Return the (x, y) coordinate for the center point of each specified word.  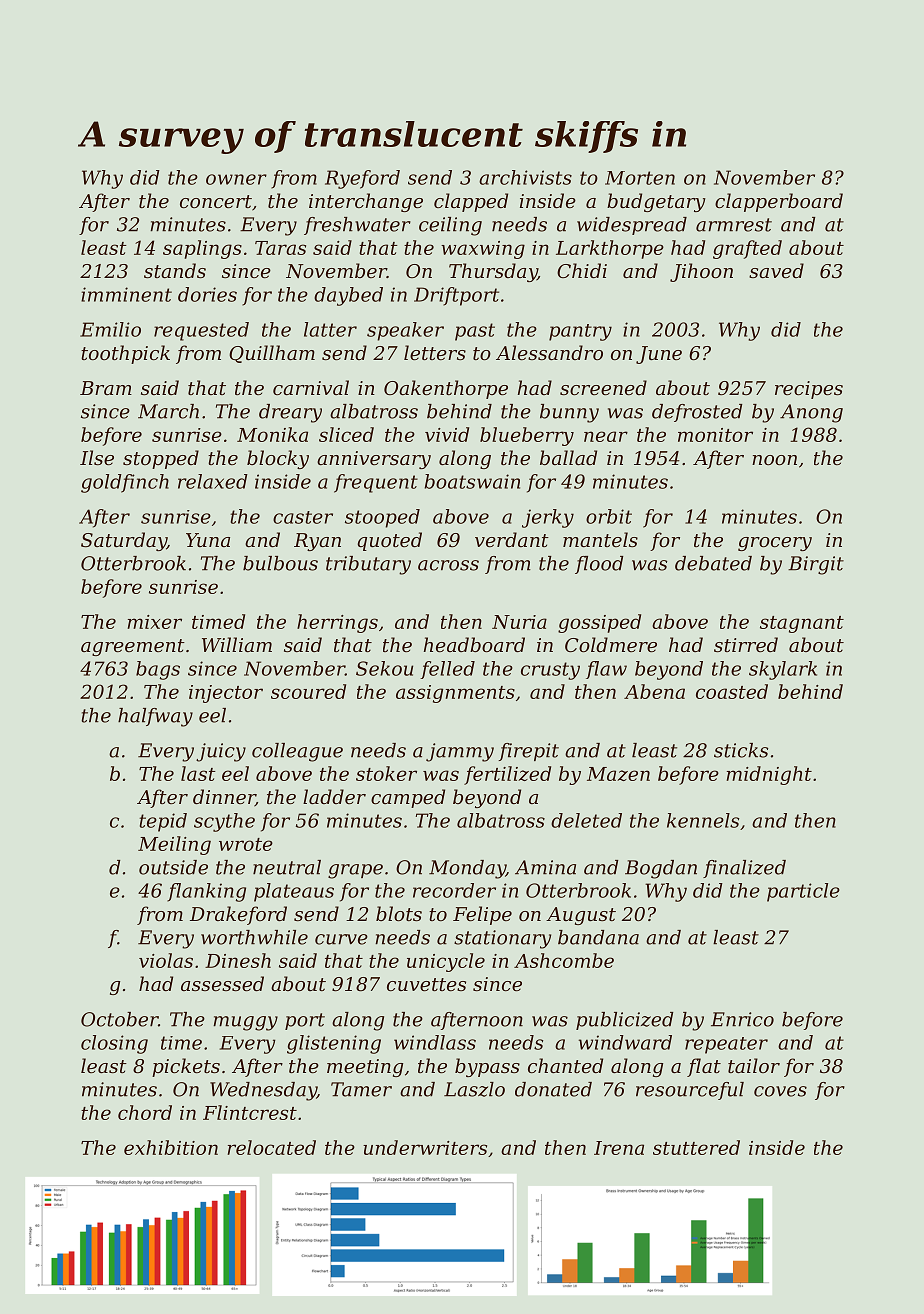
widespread (632, 226)
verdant (512, 539)
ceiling (450, 226)
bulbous (280, 563)
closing (114, 1044)
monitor (715, 435)
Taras (280, 248)
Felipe (482, 915)
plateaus (294, 892)
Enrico (742, 1019)
